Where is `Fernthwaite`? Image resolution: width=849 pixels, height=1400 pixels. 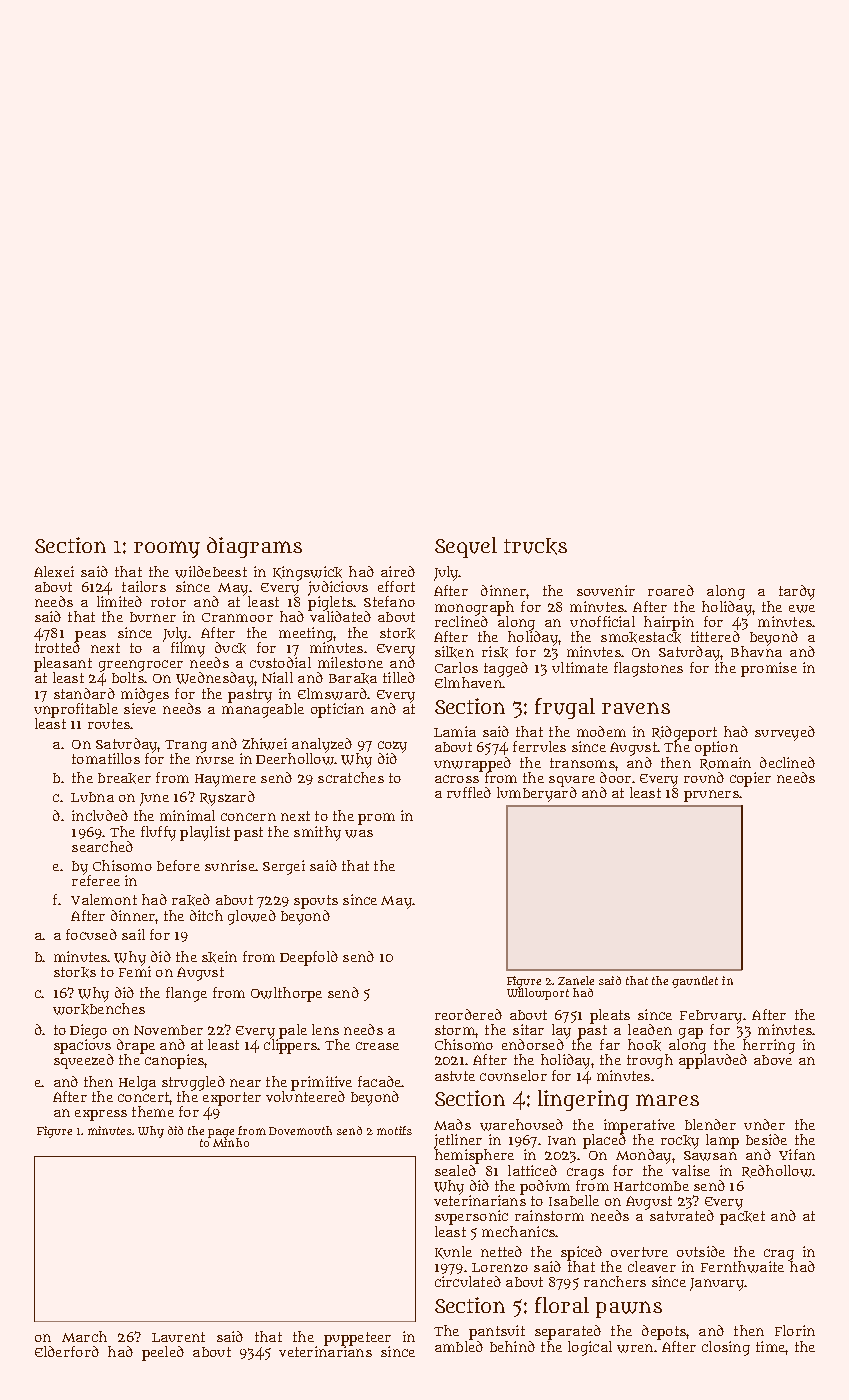 Fernthwaite is located at coordinates (742, 1267).
